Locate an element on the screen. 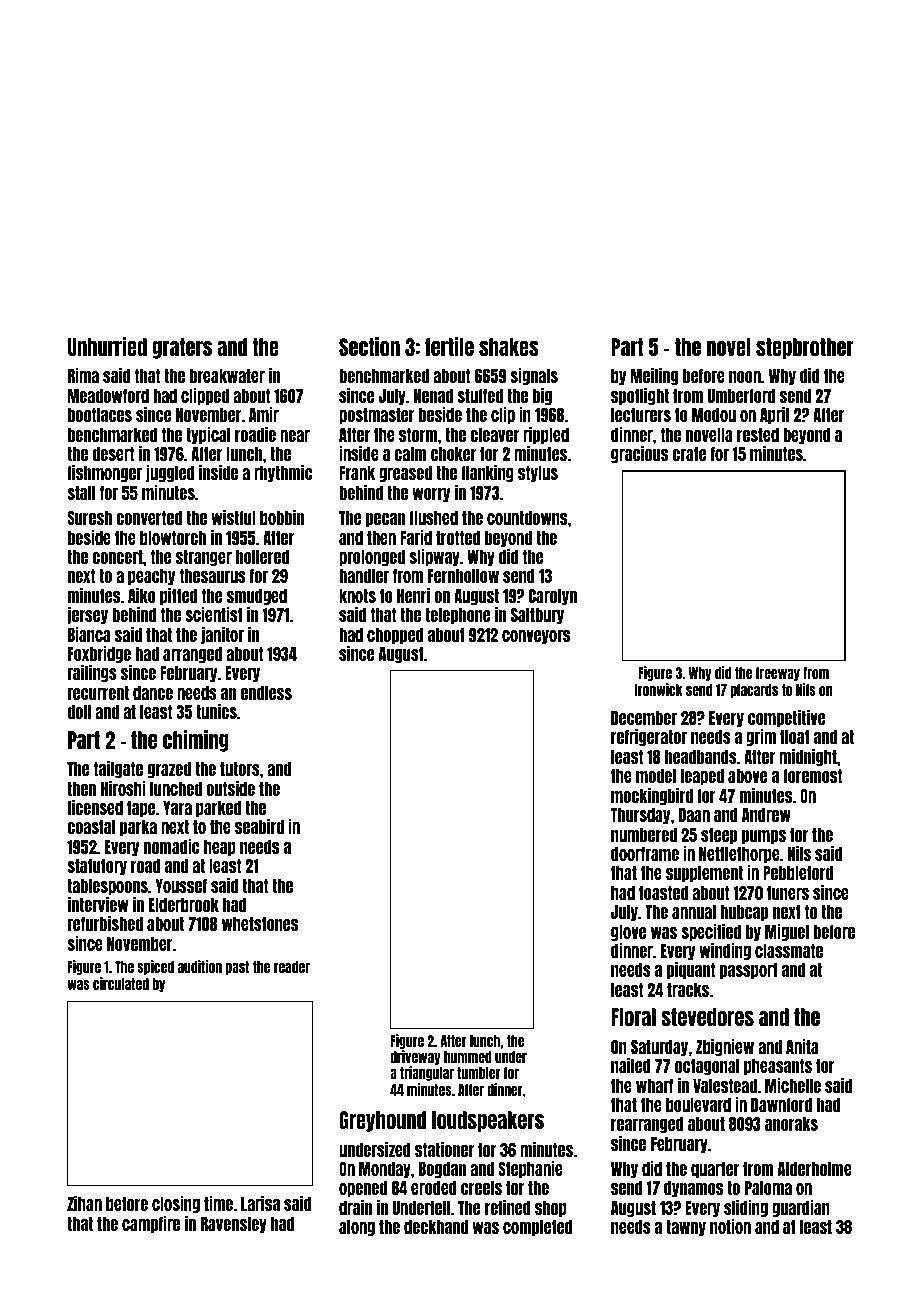 The width and height of the screenshot is (924, 1308). driveway is located at coordinates (415, 1057).
